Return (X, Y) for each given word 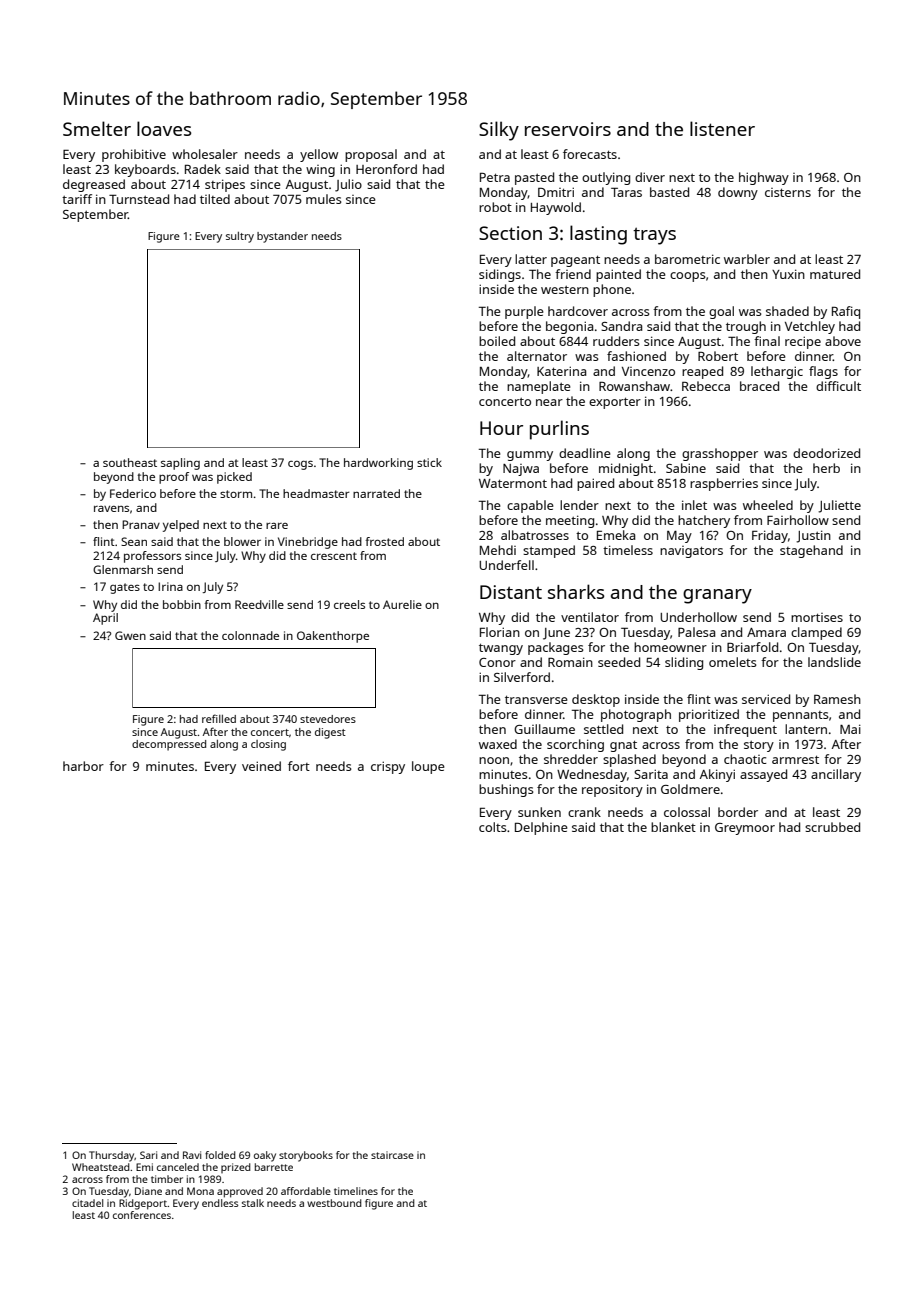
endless (220, 1203)
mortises (817, 617)
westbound (334, 1203)
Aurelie (402, 604)
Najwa (521, 470)
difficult (838, 386)
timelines (356, 1191)
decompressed (169, 745)
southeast (130, 462)
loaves (164, 128)
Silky (499, 131)
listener (722, 128)
